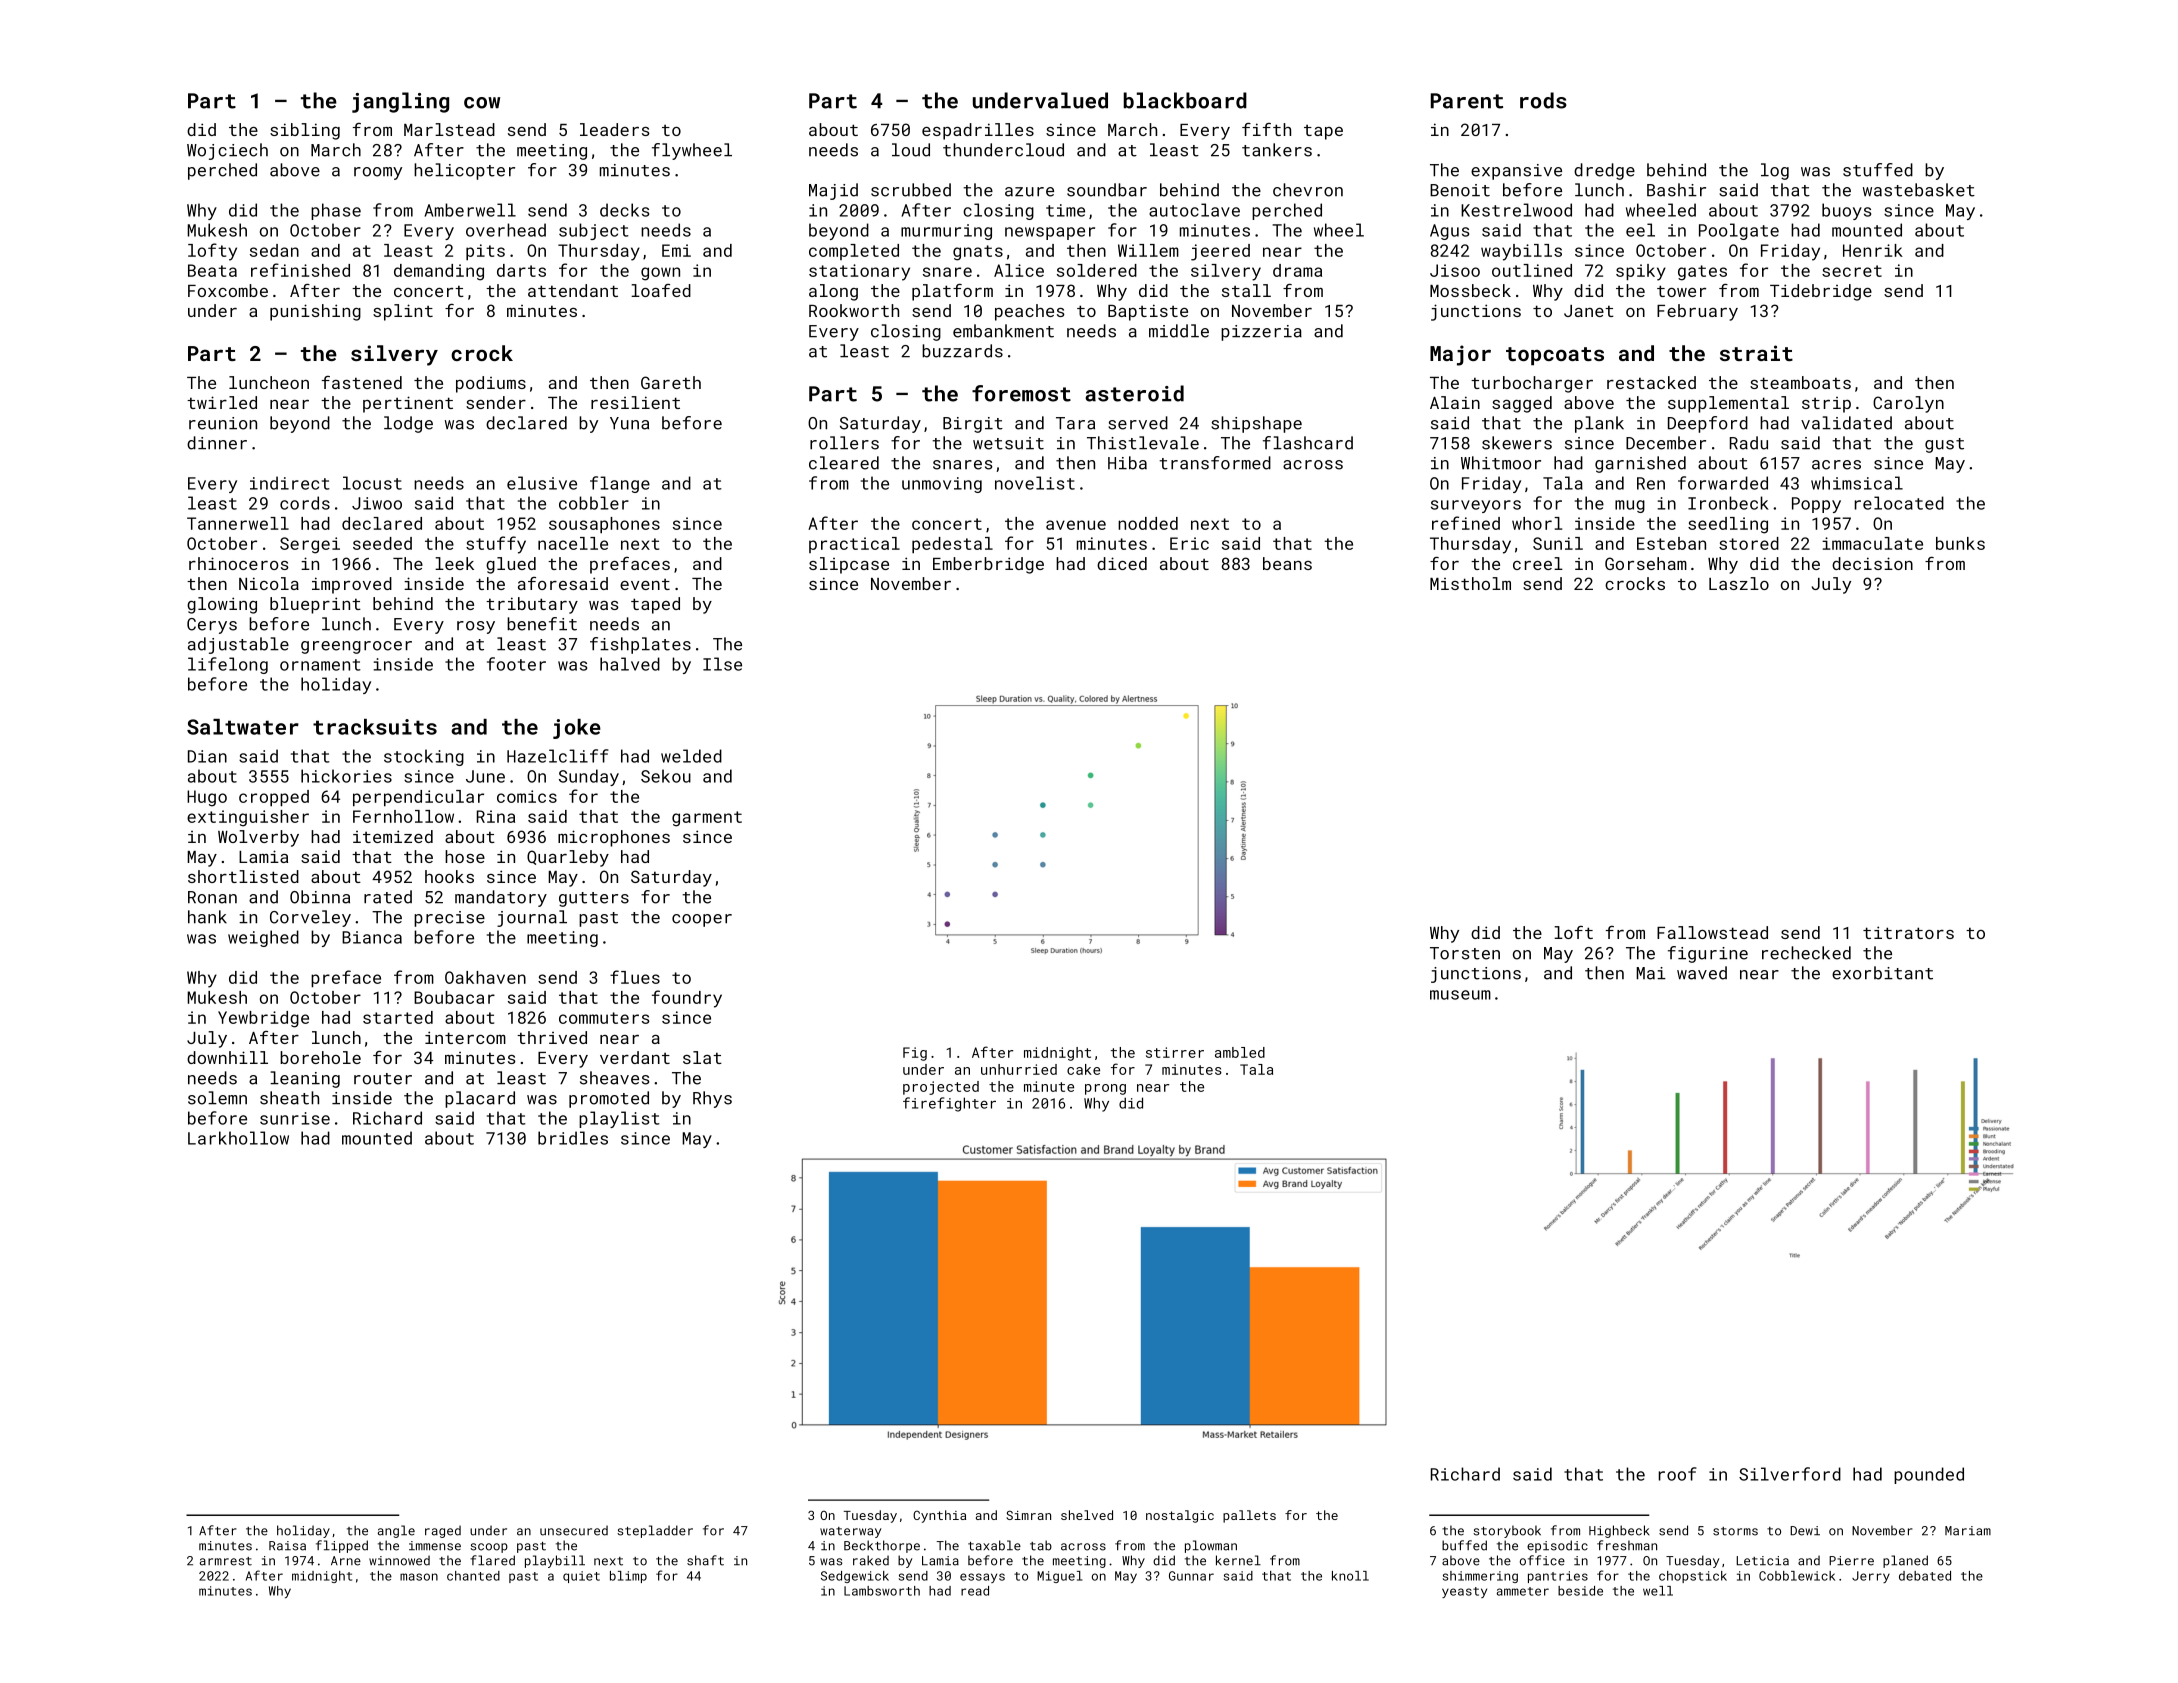 The height and width of the image is (1683, 2178). Describe the element at coordinates (573, 1138) in the image. I see `bridles` at that location.
